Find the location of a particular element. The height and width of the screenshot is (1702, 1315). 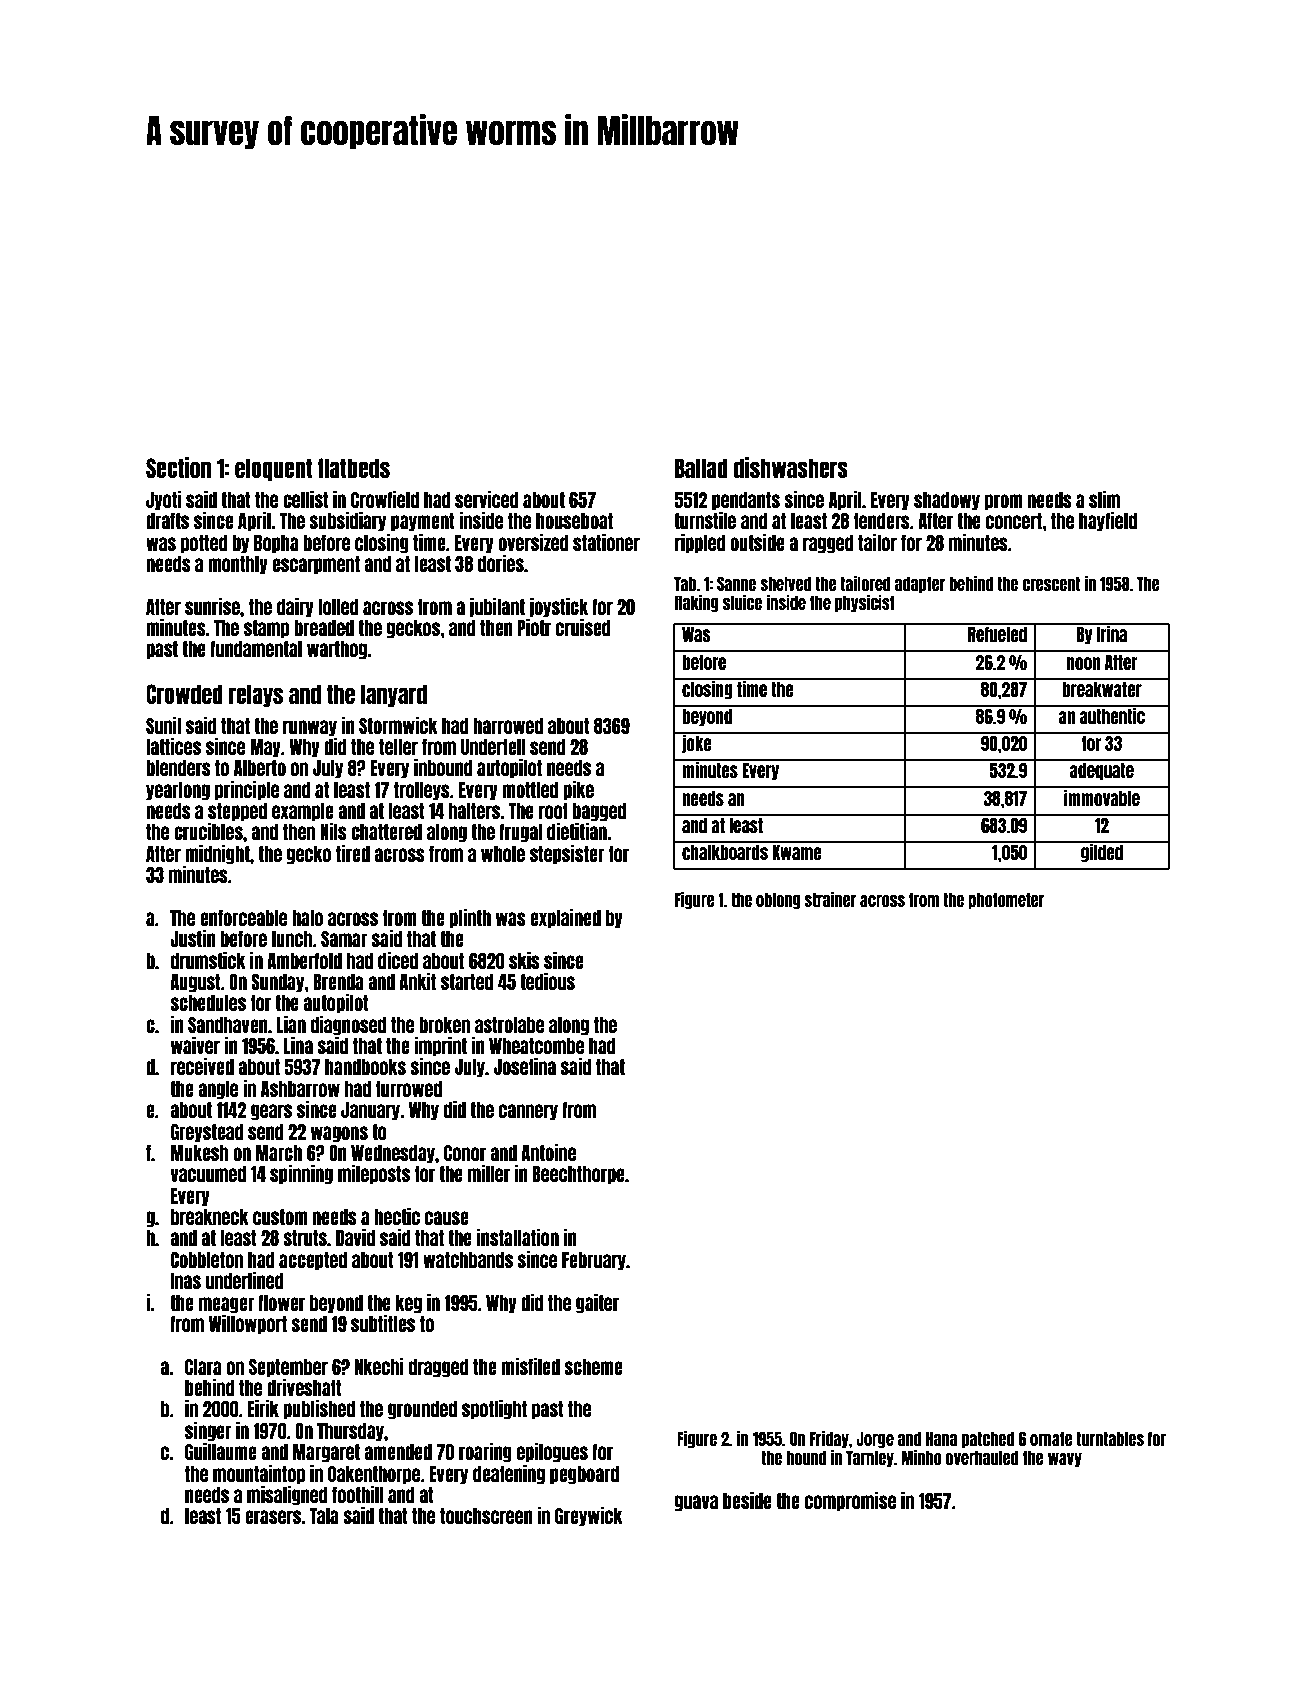

handbooks is located at coordinates (365, 1067).
